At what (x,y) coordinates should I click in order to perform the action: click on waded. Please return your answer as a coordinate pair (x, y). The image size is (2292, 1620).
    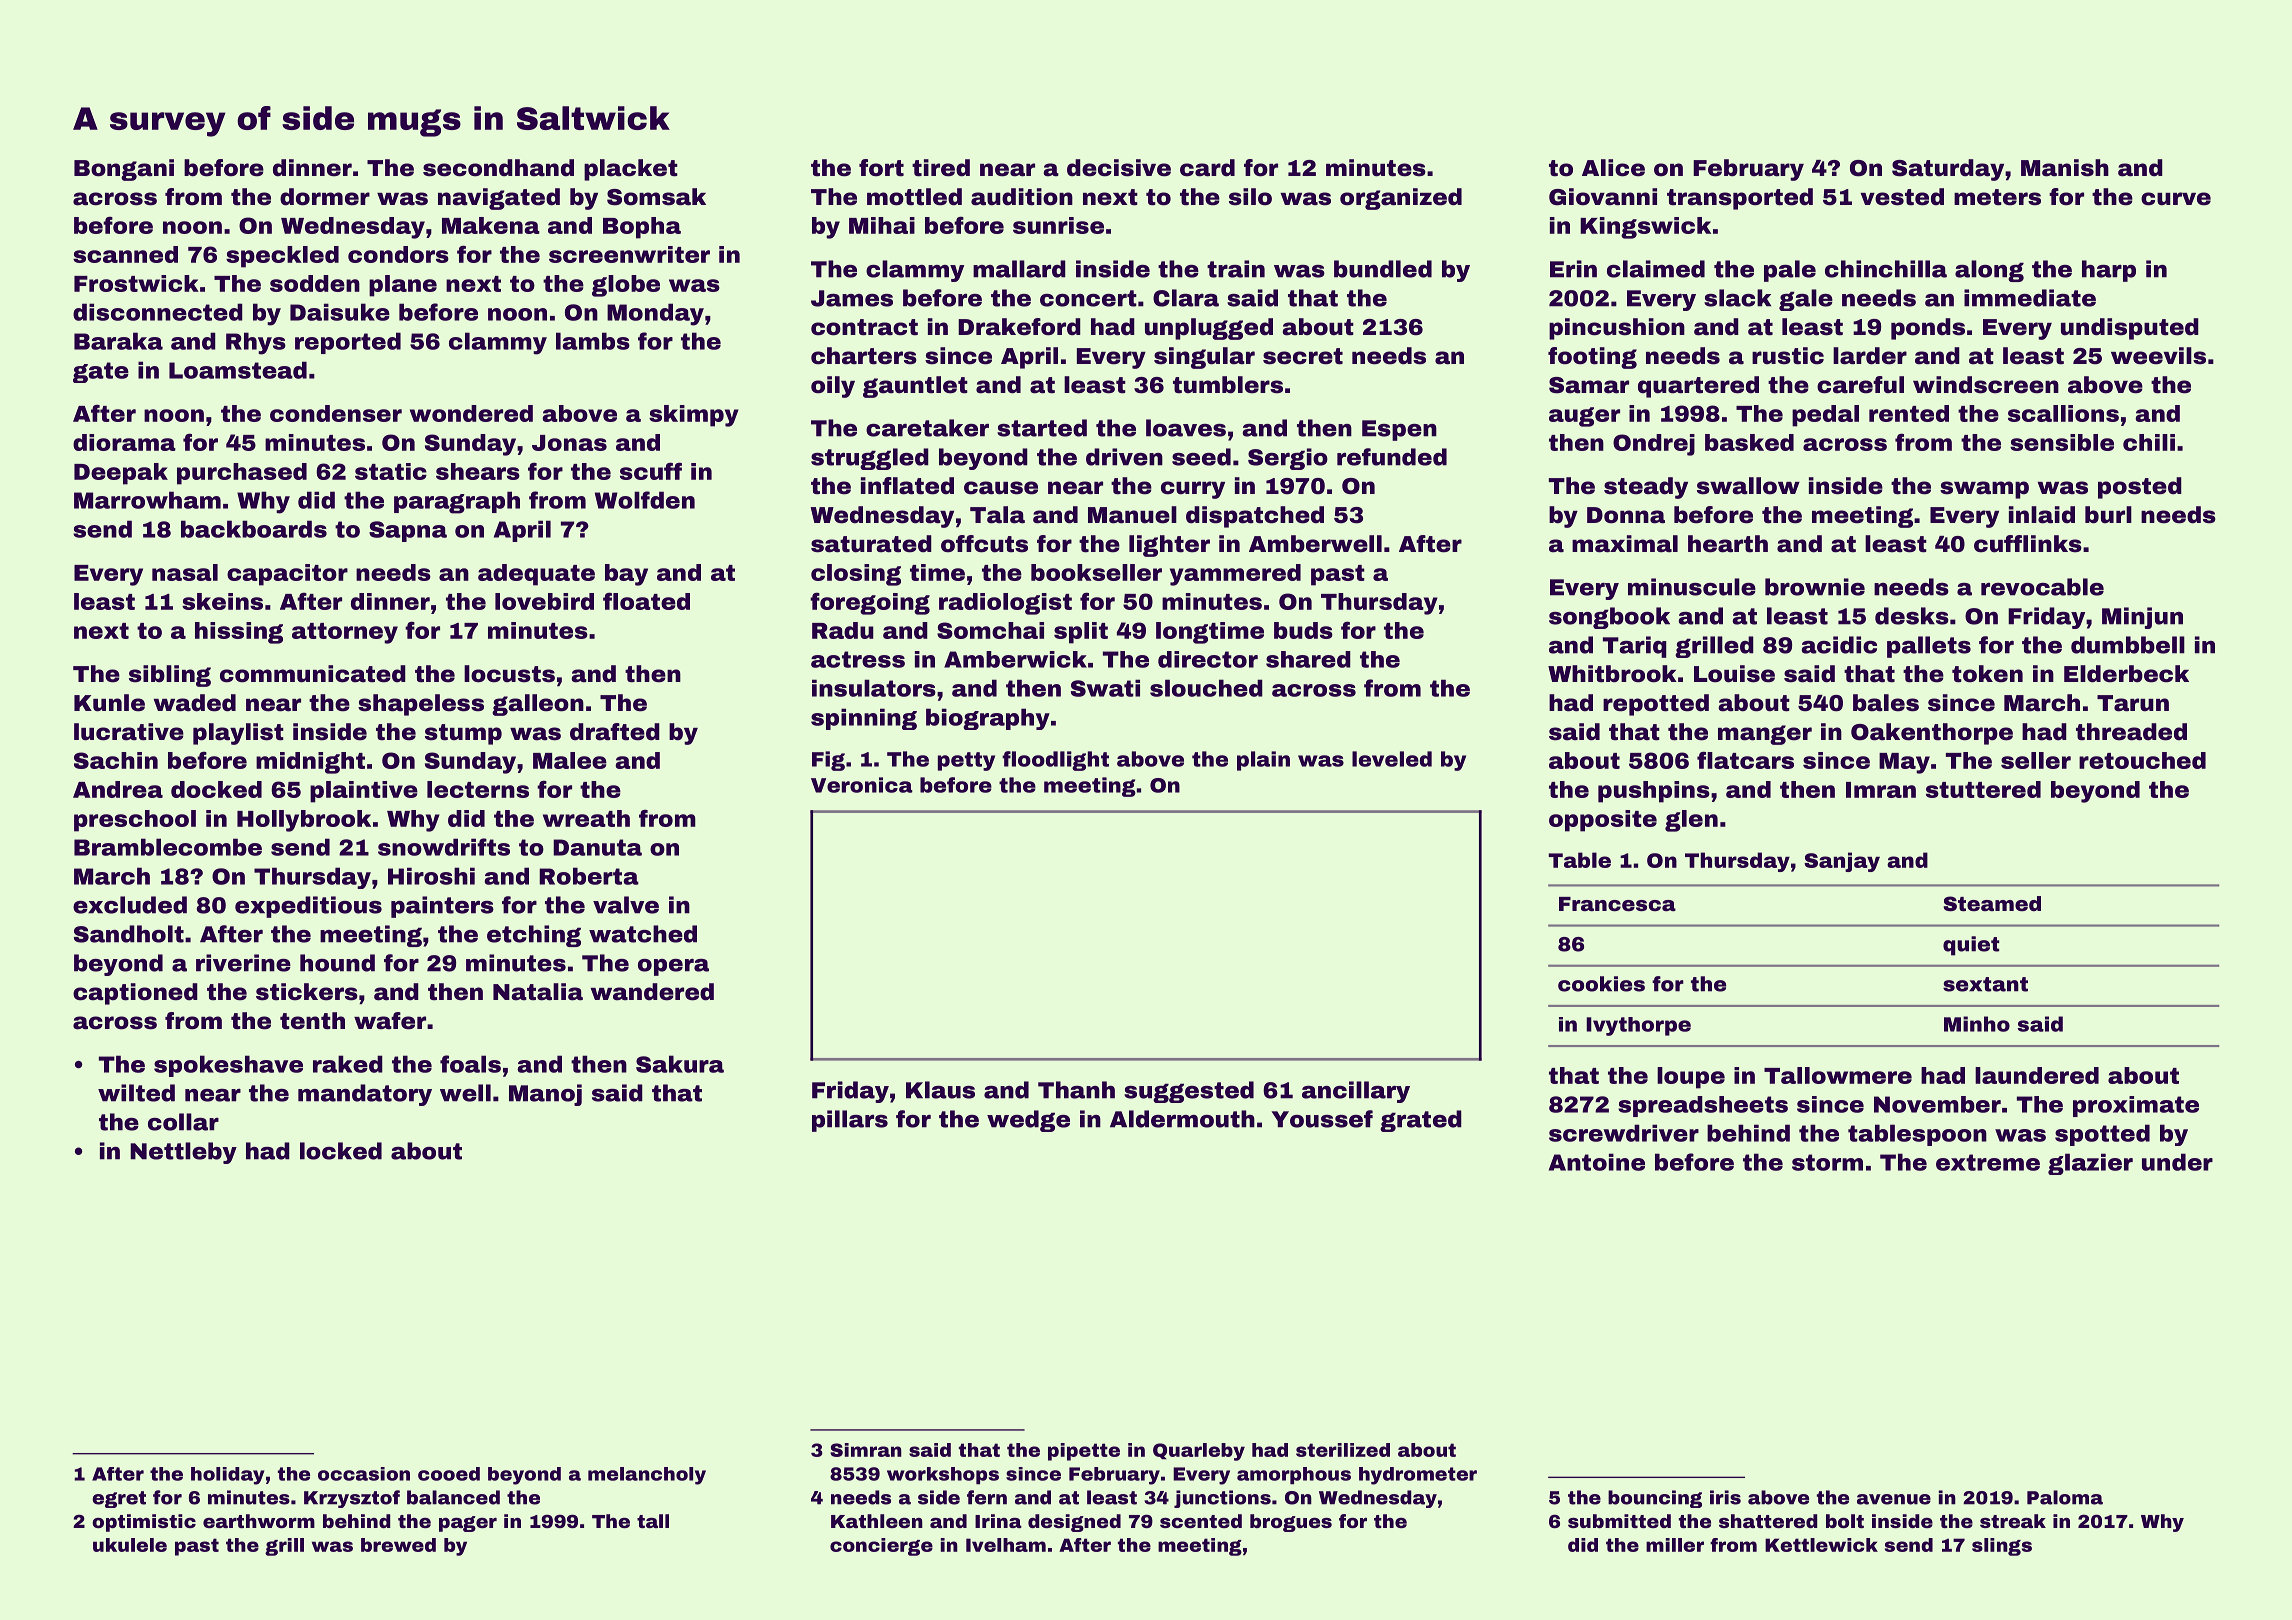
    Looking at the image, I should click on (195, 703).
